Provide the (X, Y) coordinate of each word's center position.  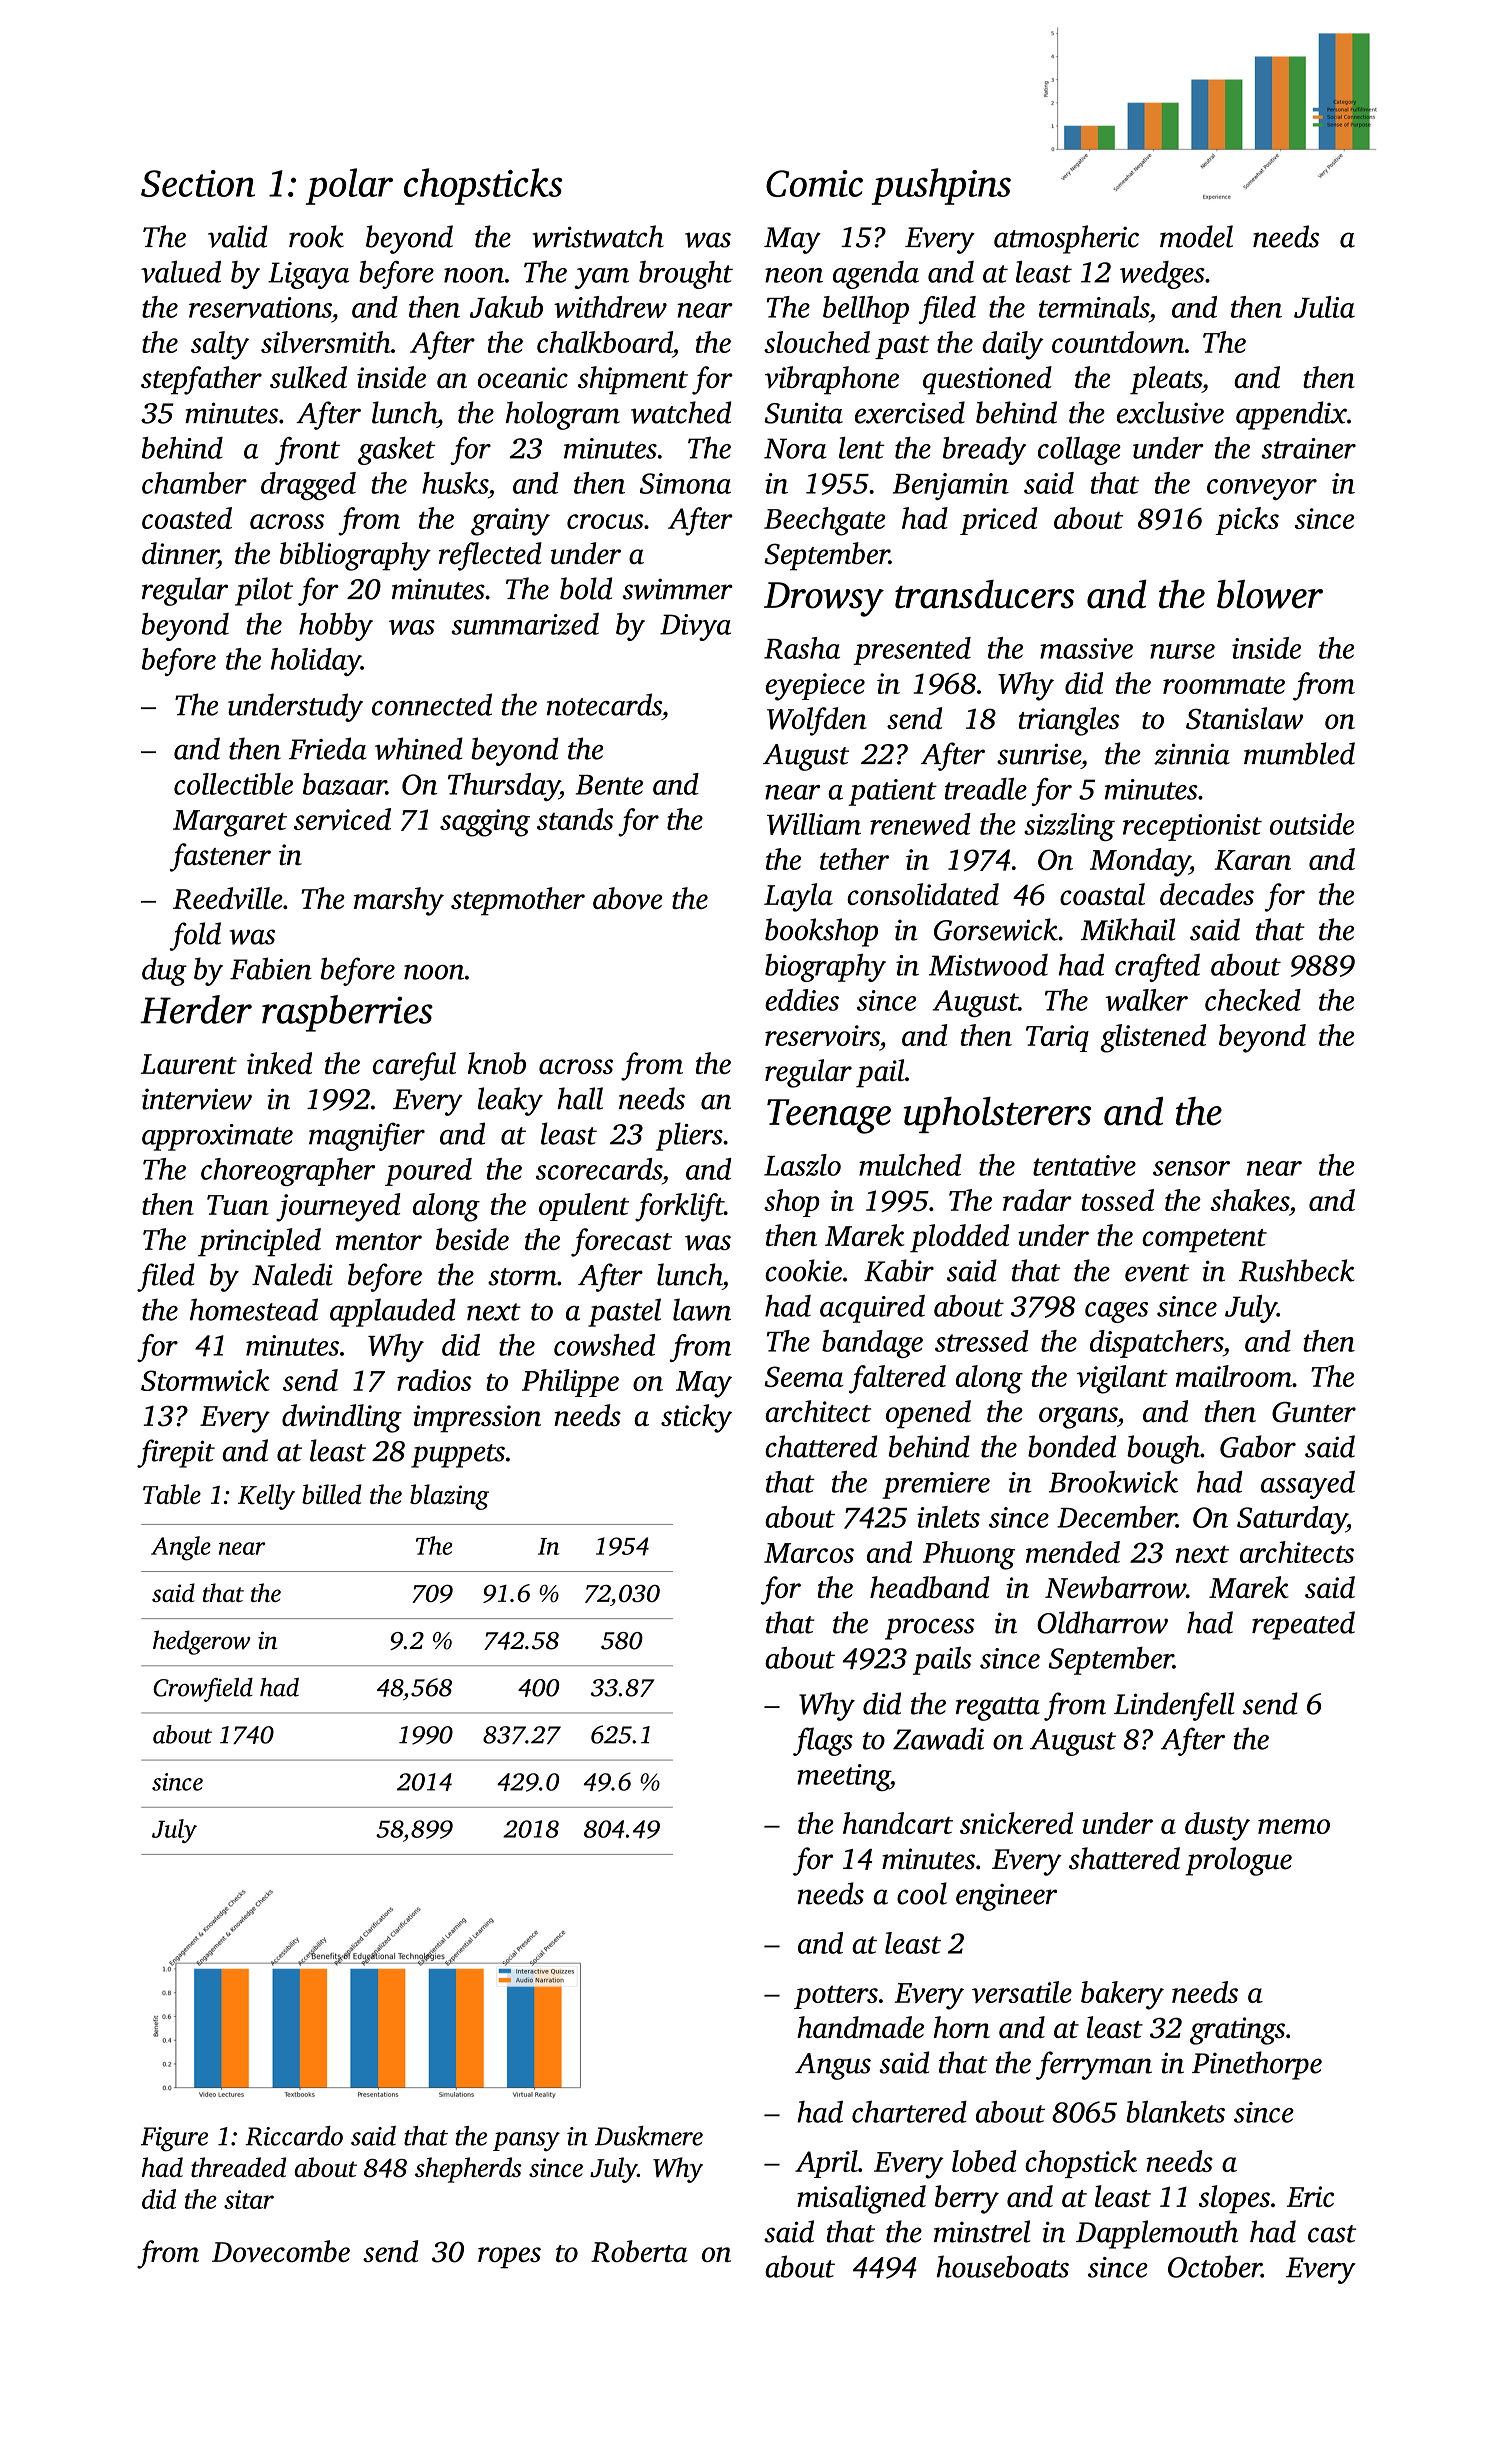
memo (1294, 1826)
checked (1253, 1000)
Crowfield (203, 1690)
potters (836, 1997)
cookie (803, 1270)
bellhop (866, 310)
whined (419, 748)
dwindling (342, 1418)
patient (893, 792)
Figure (174, 2139)
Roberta (639, 2251)
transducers (985, 594)
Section (198, 183)
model (1196, 236)
